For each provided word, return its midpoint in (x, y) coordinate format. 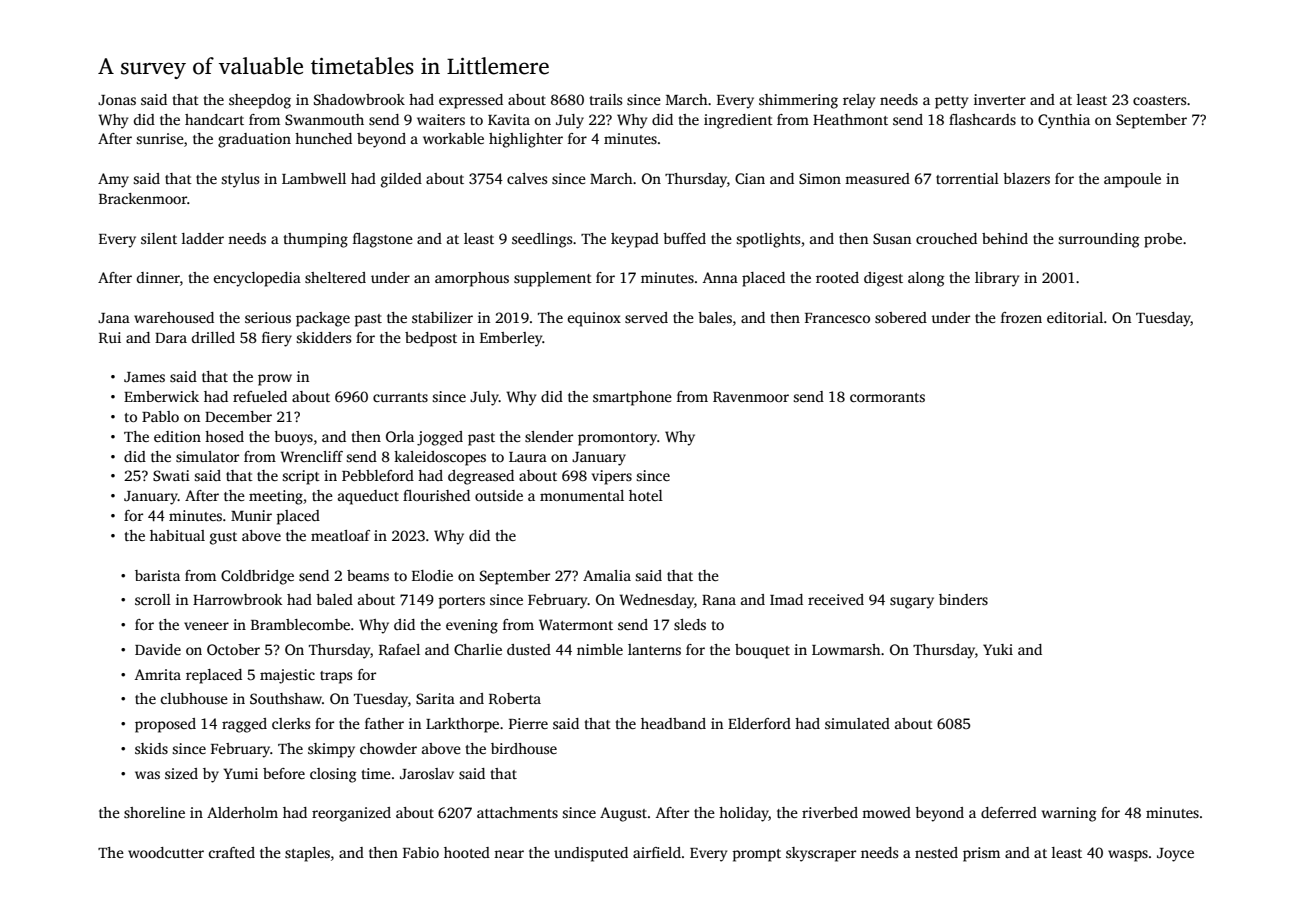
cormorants (887, 397)
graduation (254, 140)
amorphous (472, 279)
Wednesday (656, 601)
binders (963, 599)
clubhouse (194, 698)
